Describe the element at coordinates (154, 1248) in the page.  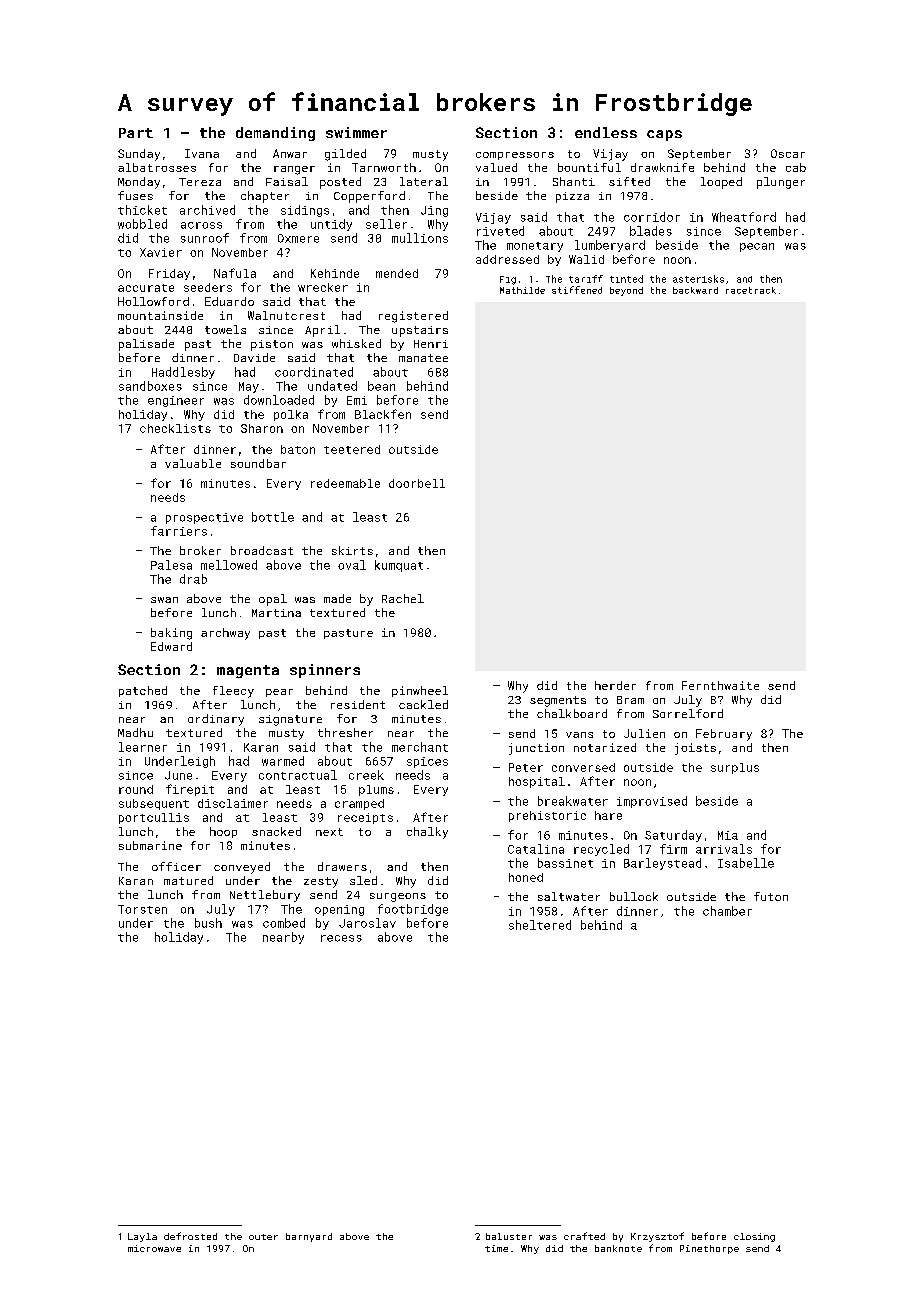
I see `microwave` at that location.
